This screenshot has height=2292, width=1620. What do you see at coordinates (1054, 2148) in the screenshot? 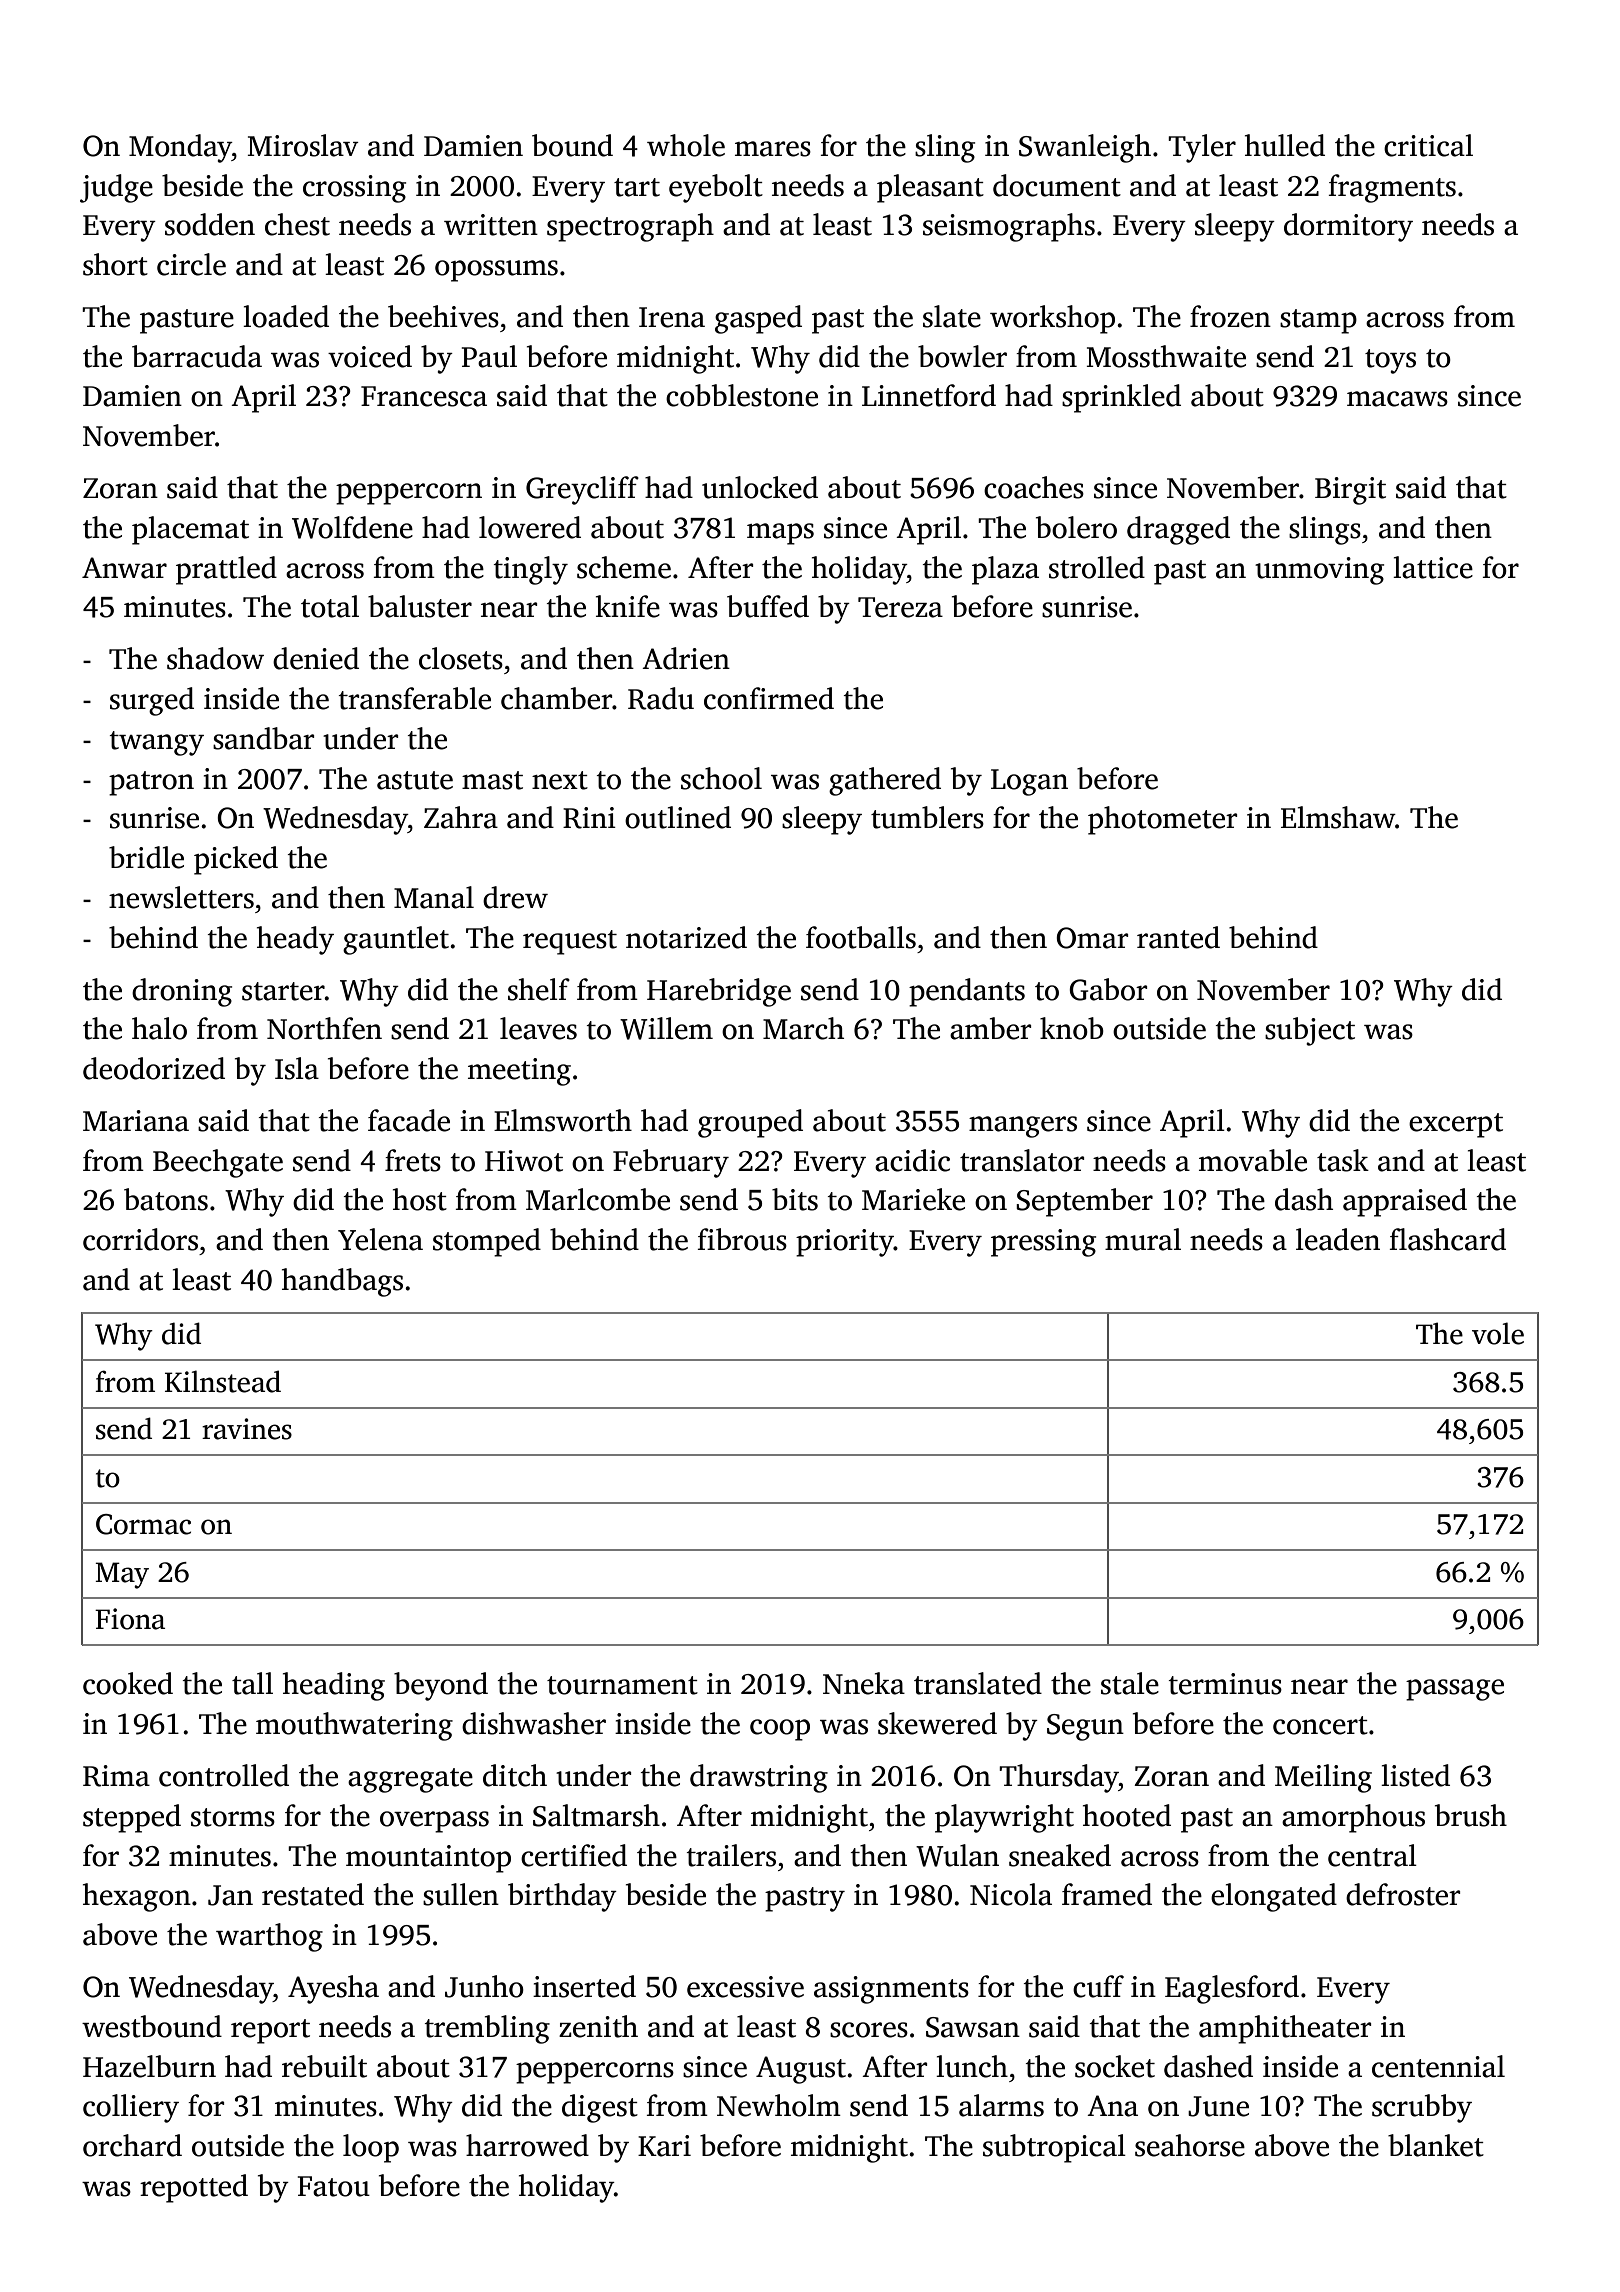
I see `subtropical` at bounding box center [1054, 2148].
